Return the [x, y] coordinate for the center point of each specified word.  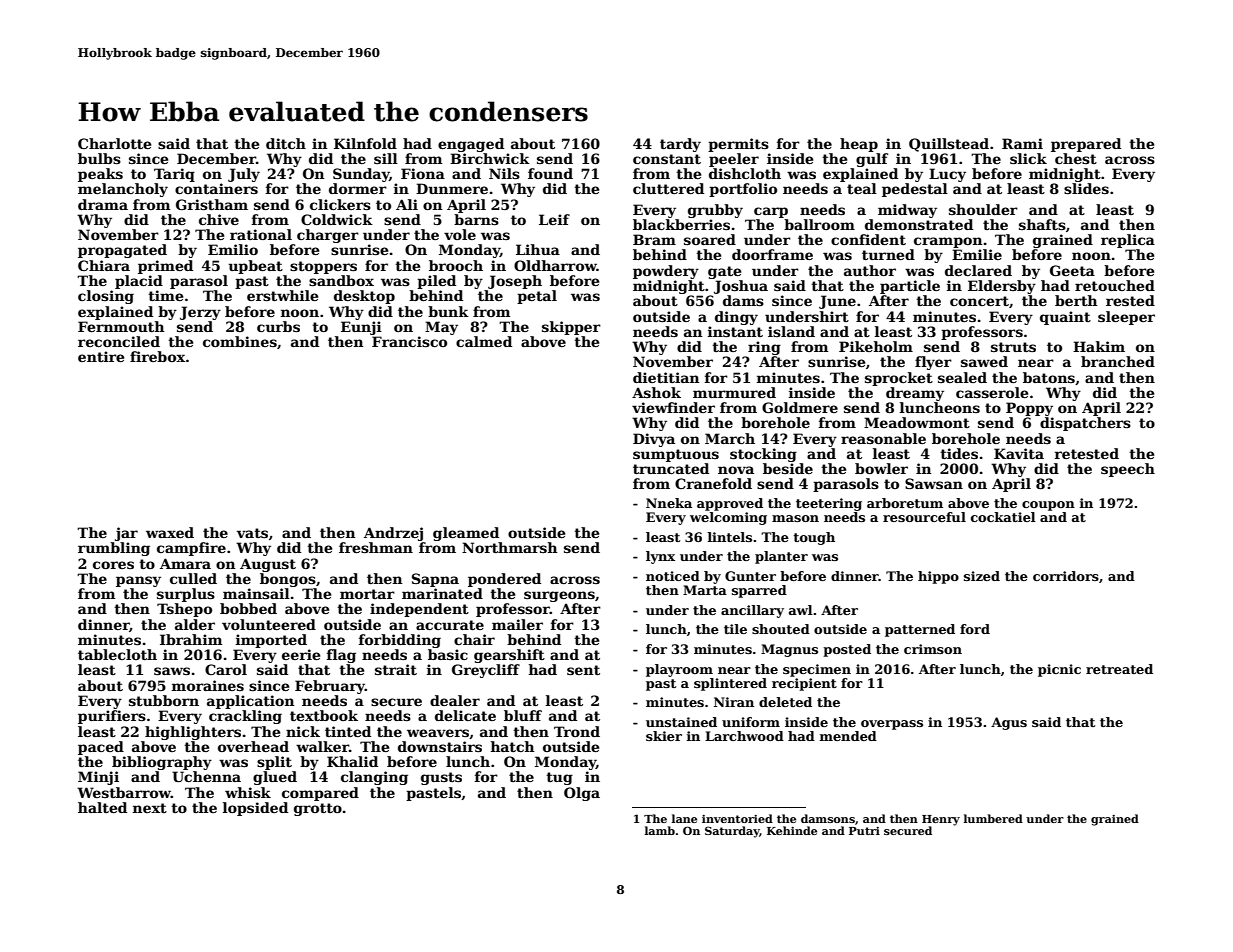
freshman [376, 547]
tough [814, 538]
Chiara [104, 265]
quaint [1065, 318]
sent [583, 670]
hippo [938, 577]
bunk [448, 311]
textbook [324, 715]
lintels [729, 537]
